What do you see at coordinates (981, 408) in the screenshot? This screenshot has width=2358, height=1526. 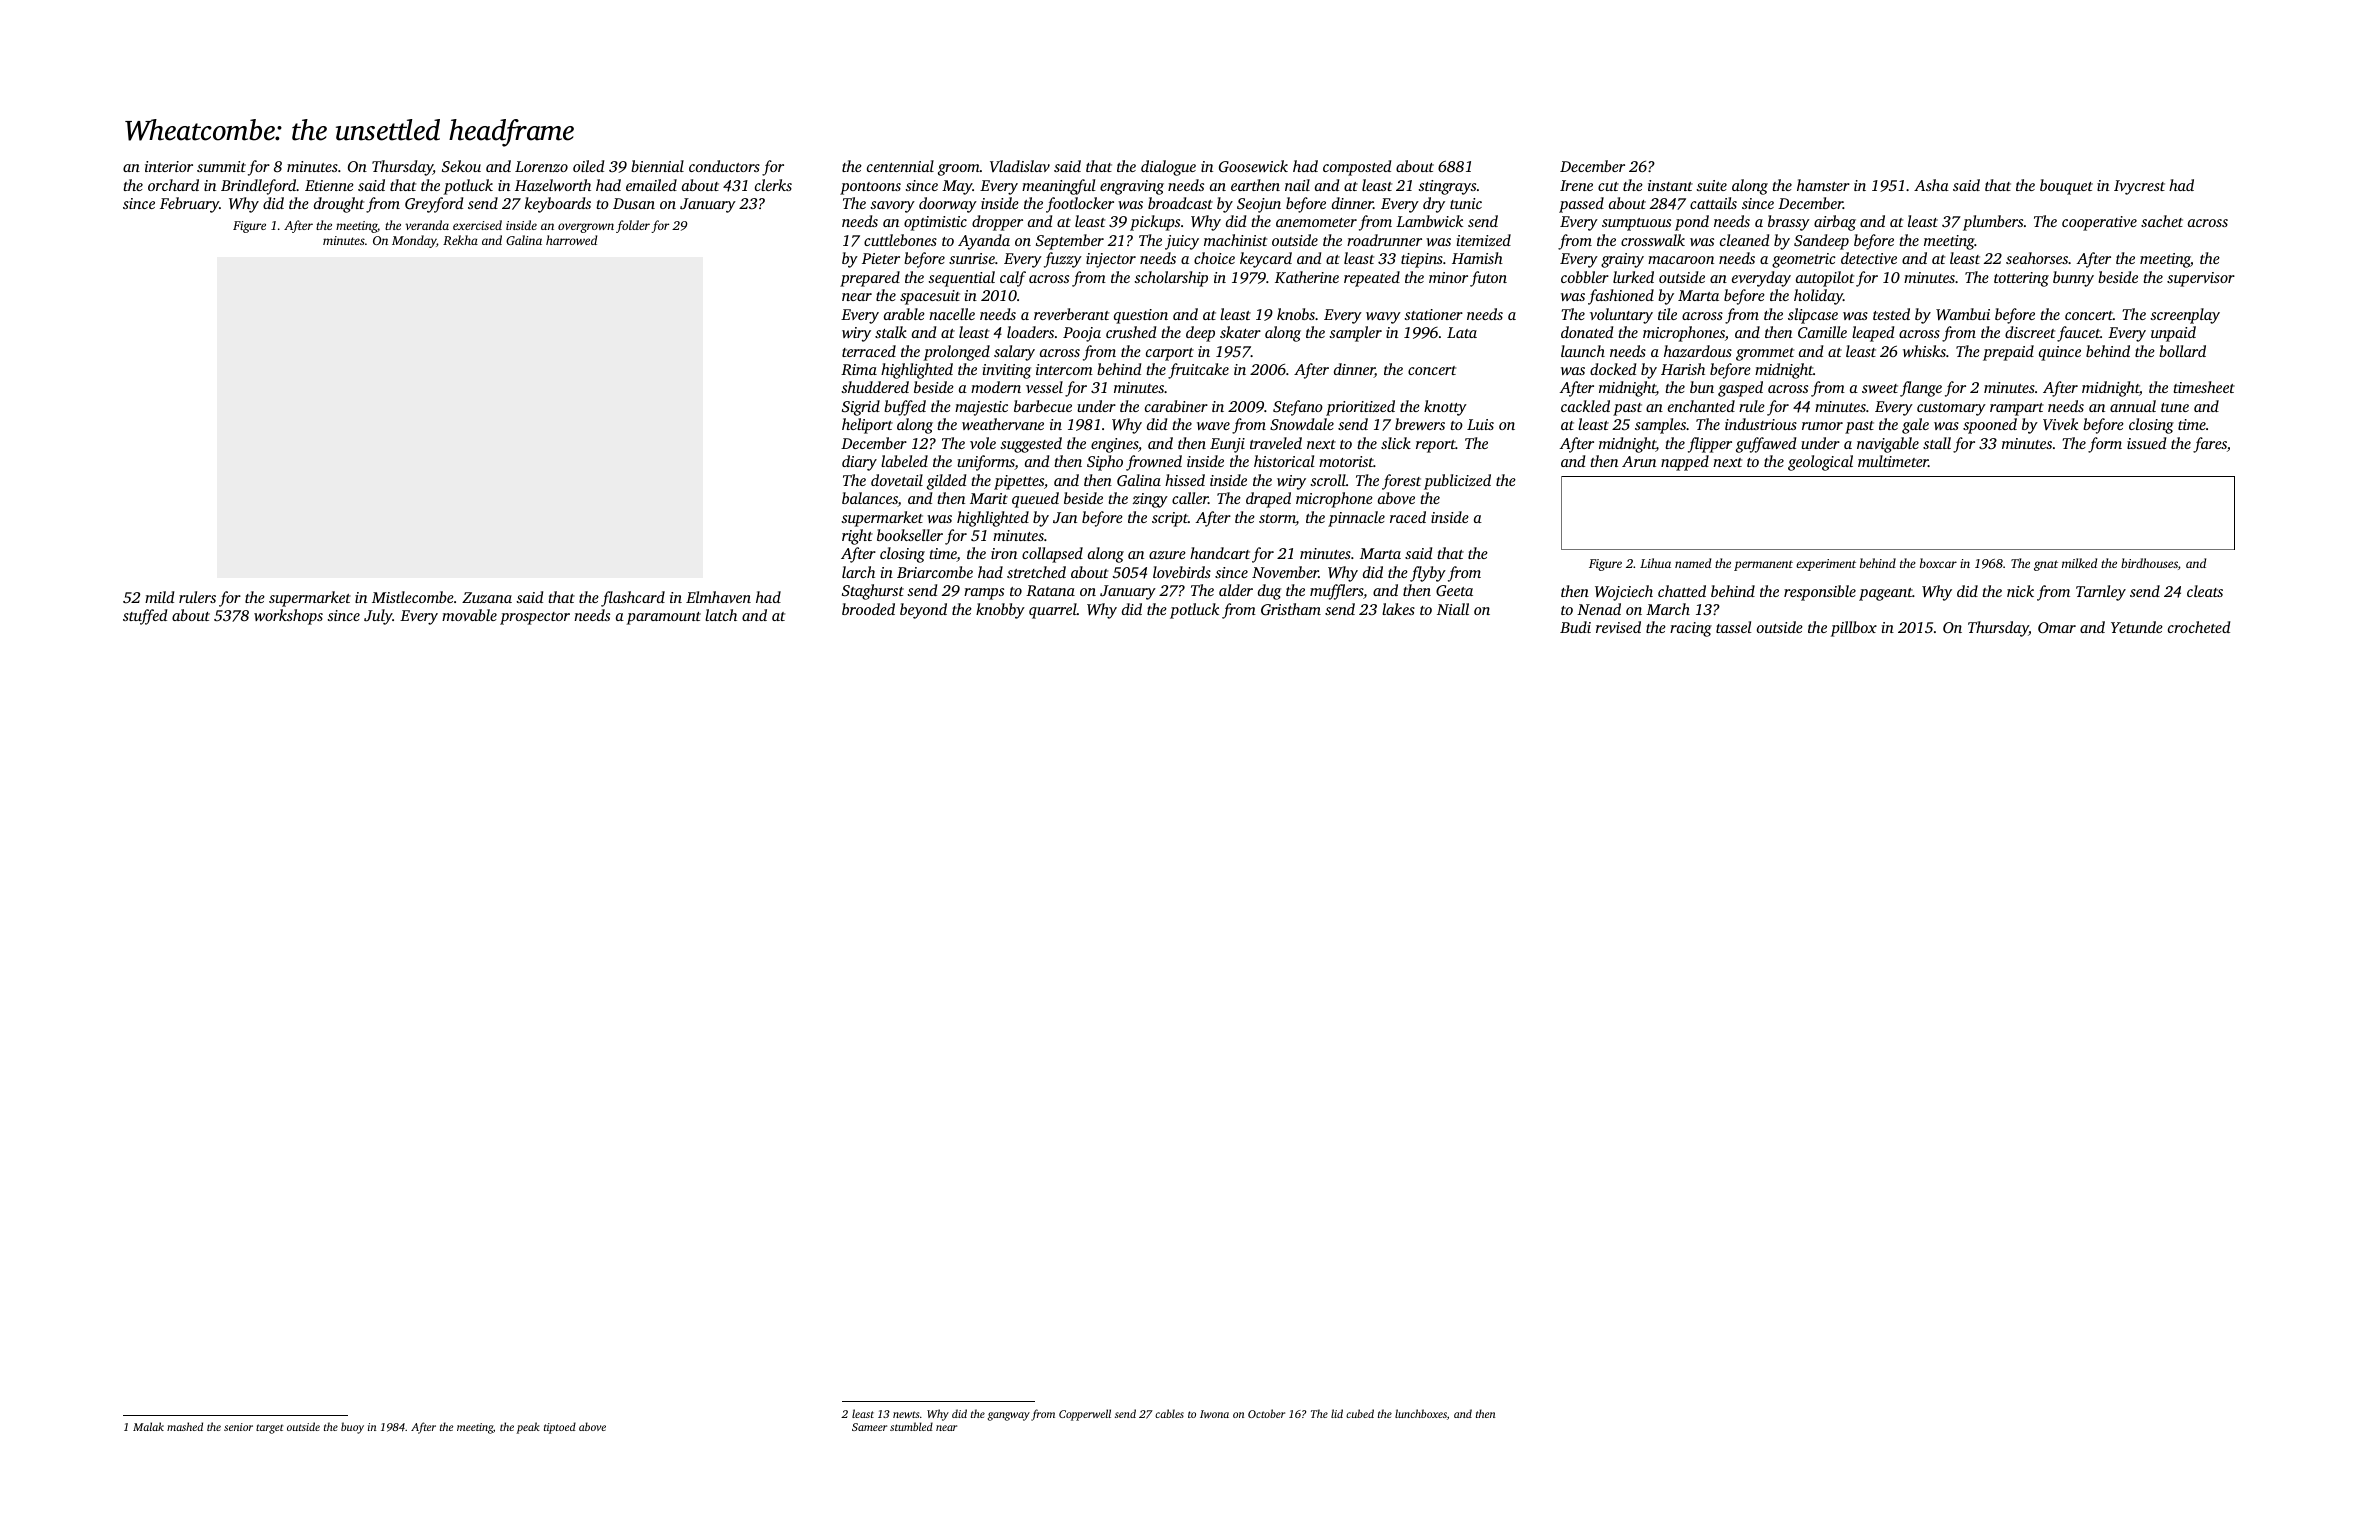 I see `majestic` at bounding box center [981, 408].
